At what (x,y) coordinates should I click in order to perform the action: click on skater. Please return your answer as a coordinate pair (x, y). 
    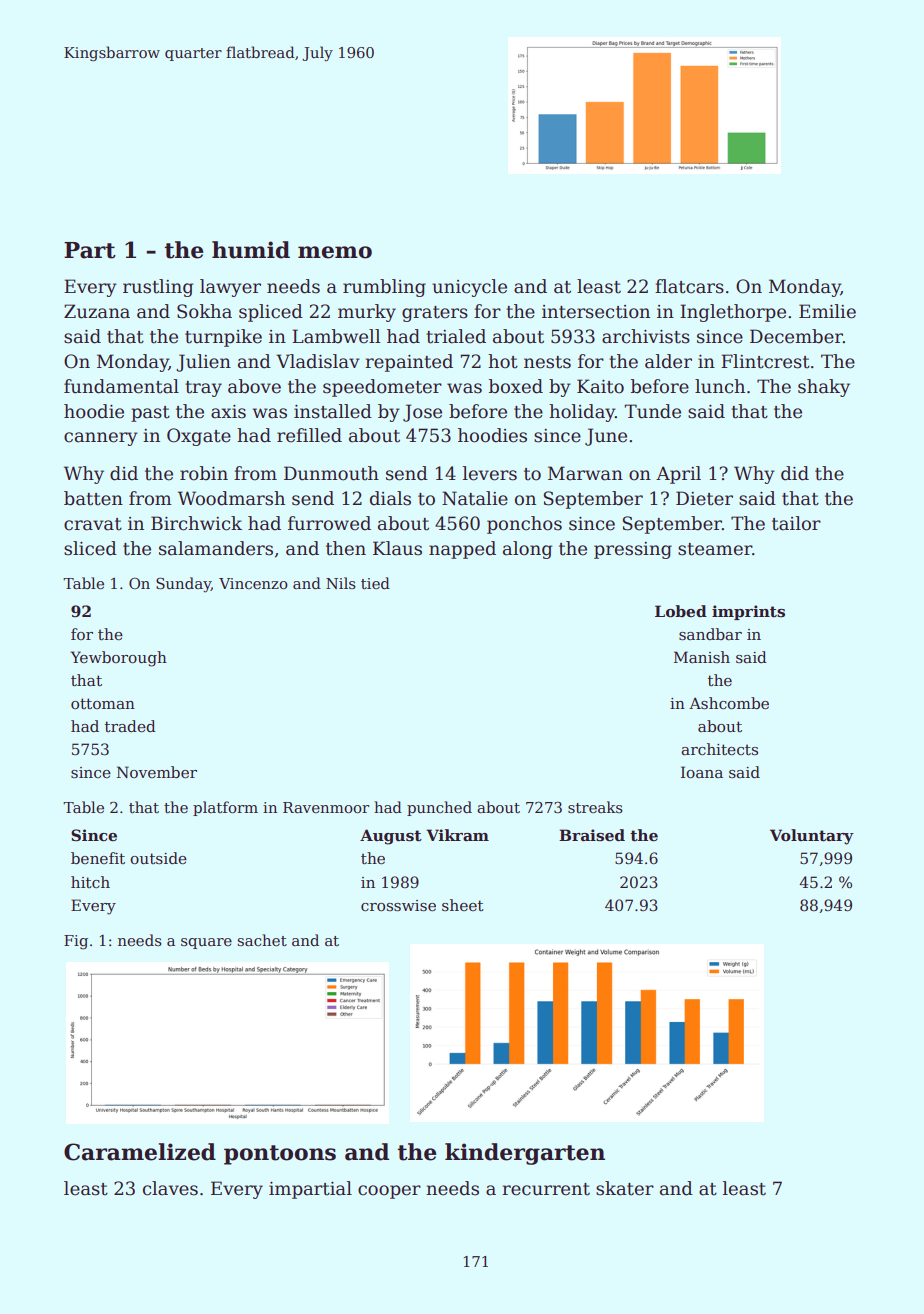
    Looking at the image, I should click on (625, 1188).
